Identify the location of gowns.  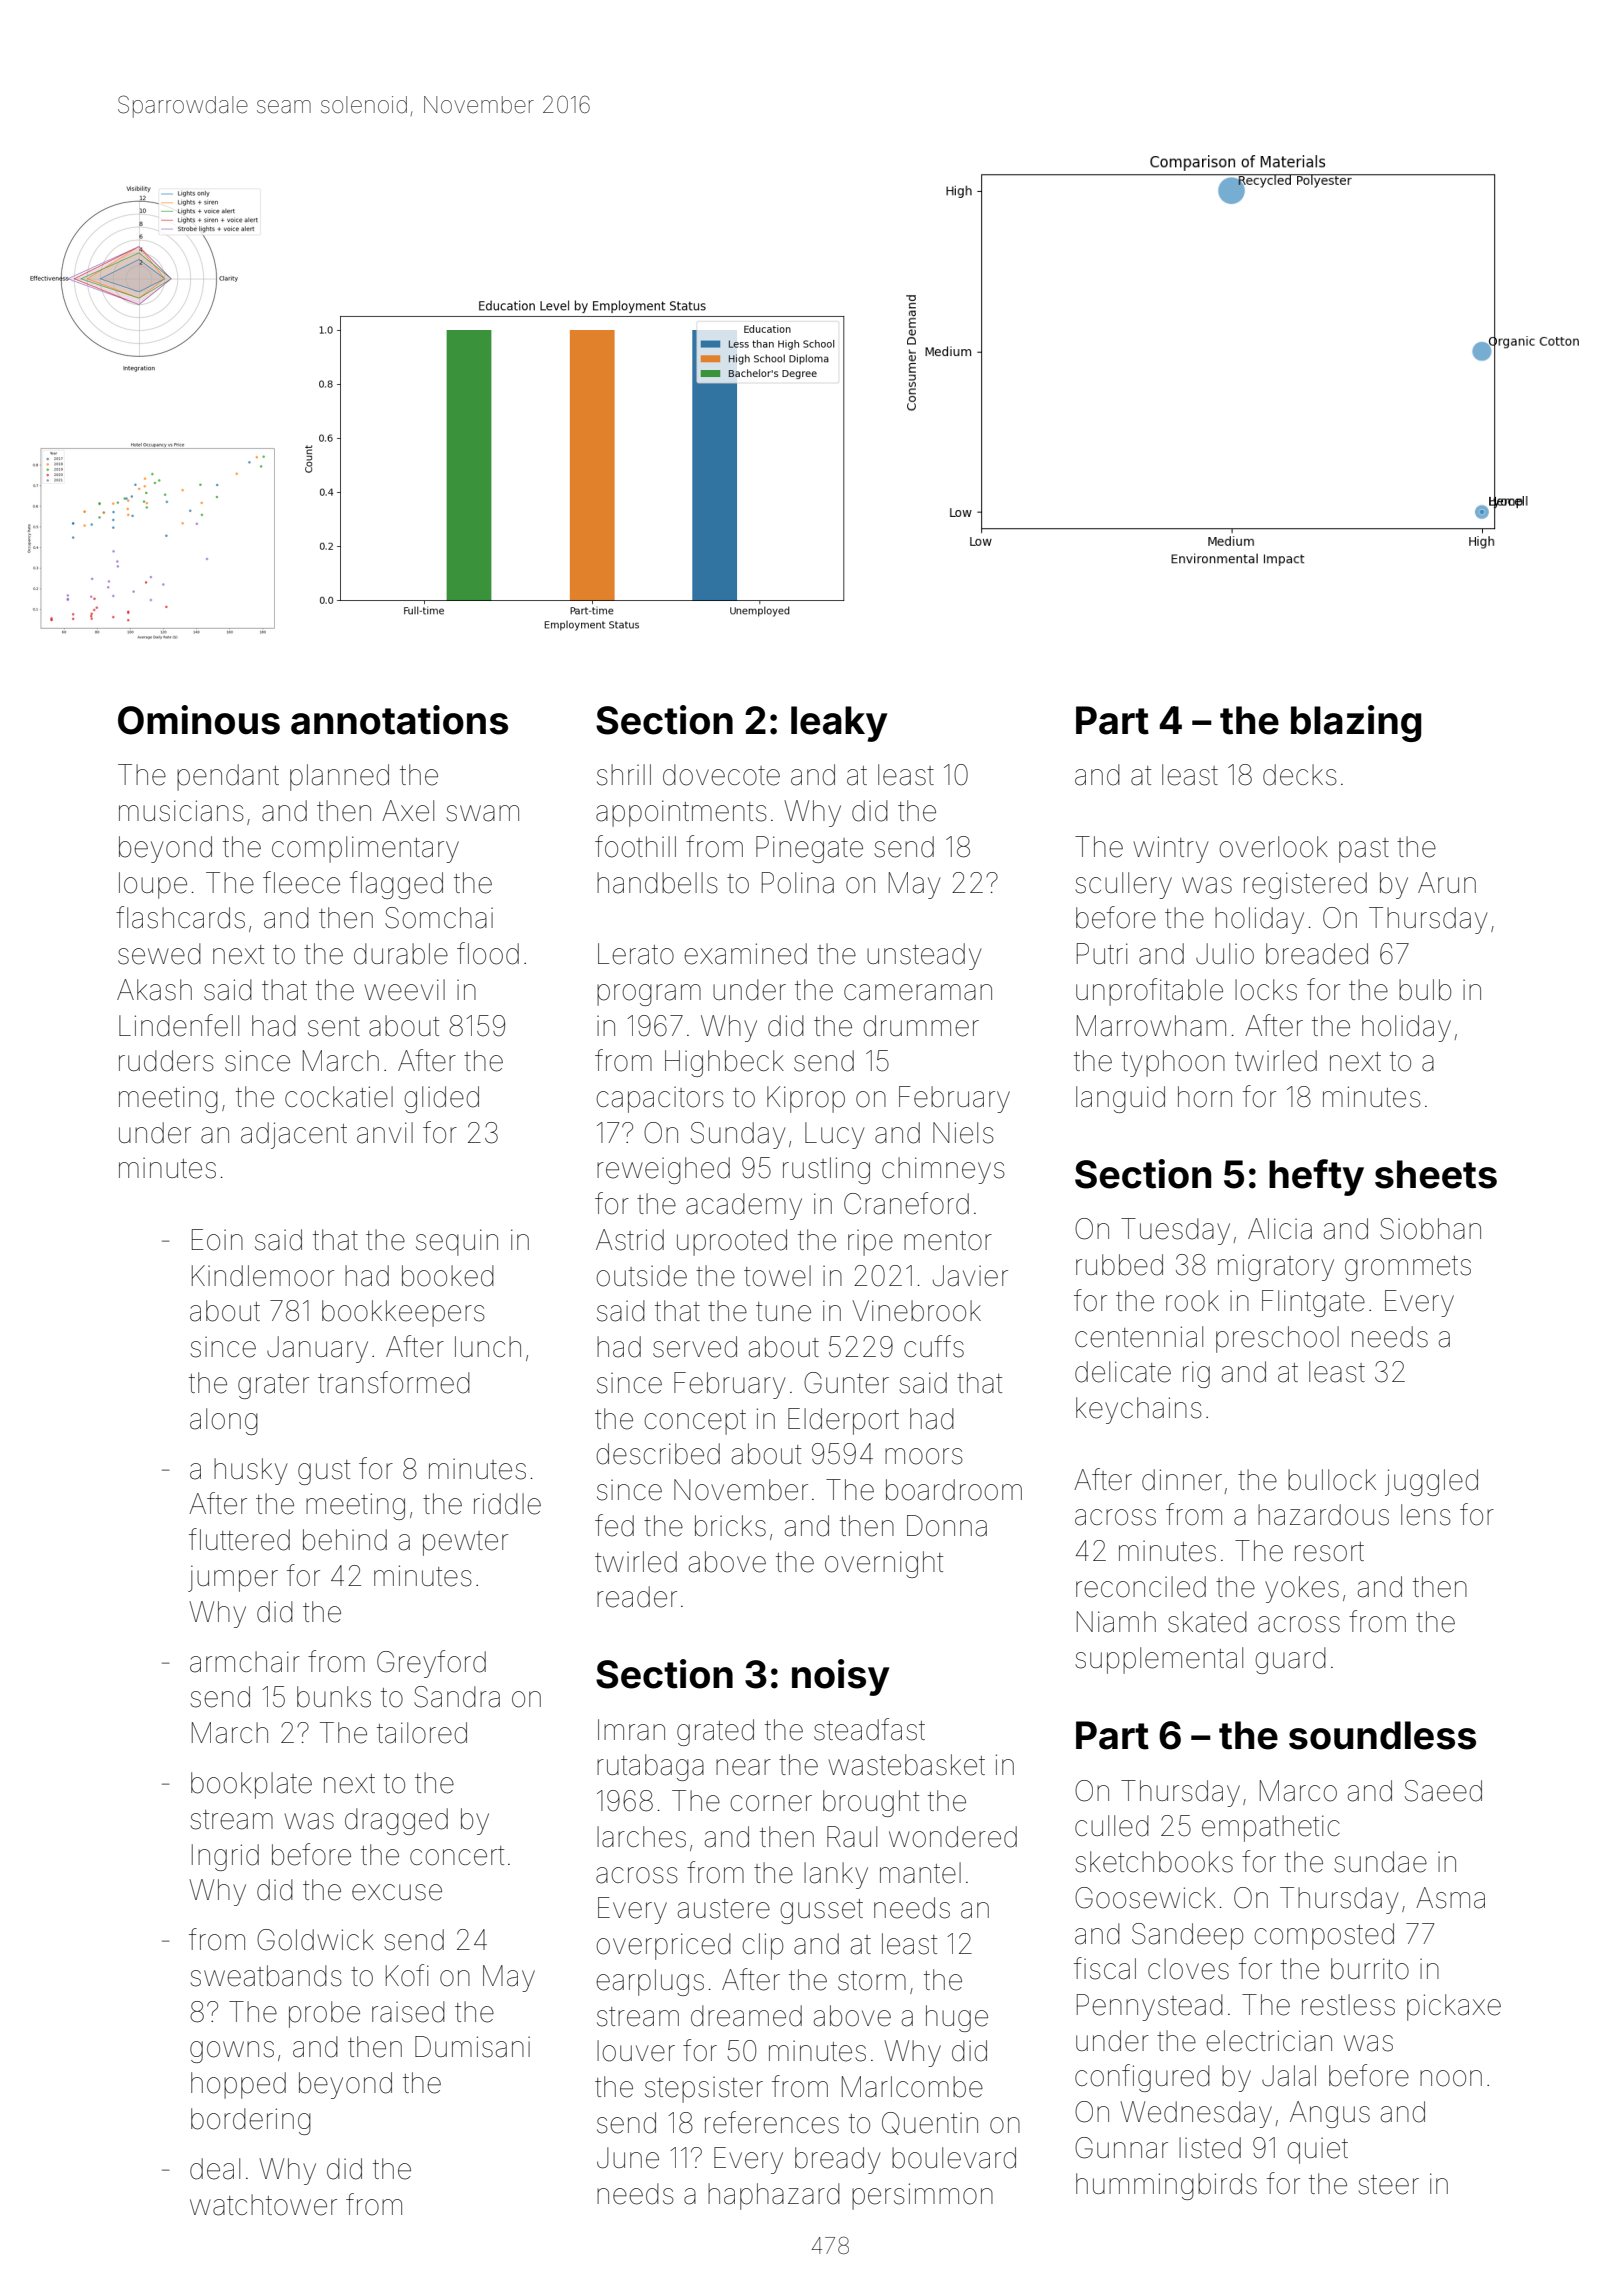
(232, 2052).
